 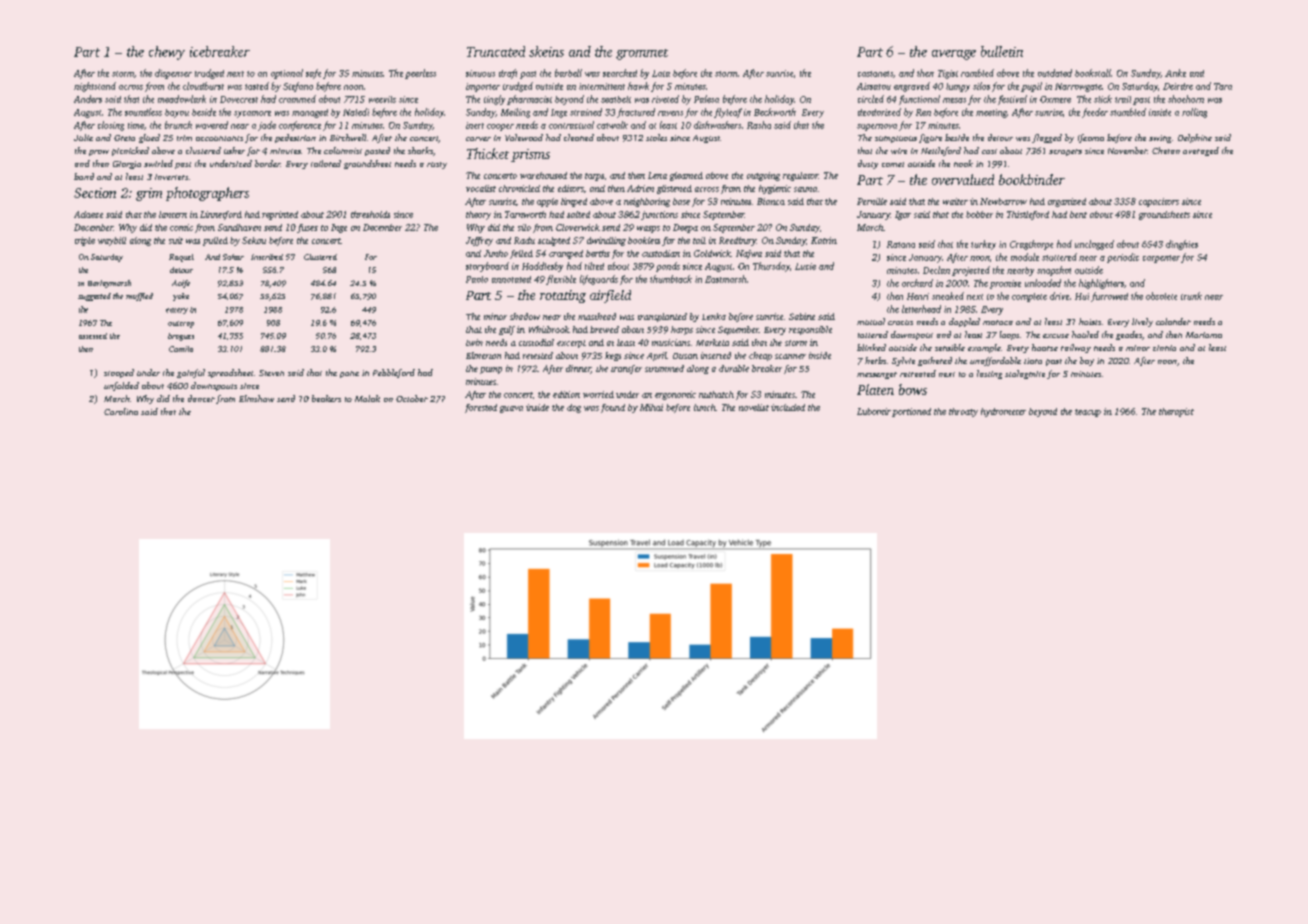 What do you see at coordinates (149, 194) in the screenshot?
I see `grim` at bounding box center [149, 194].
